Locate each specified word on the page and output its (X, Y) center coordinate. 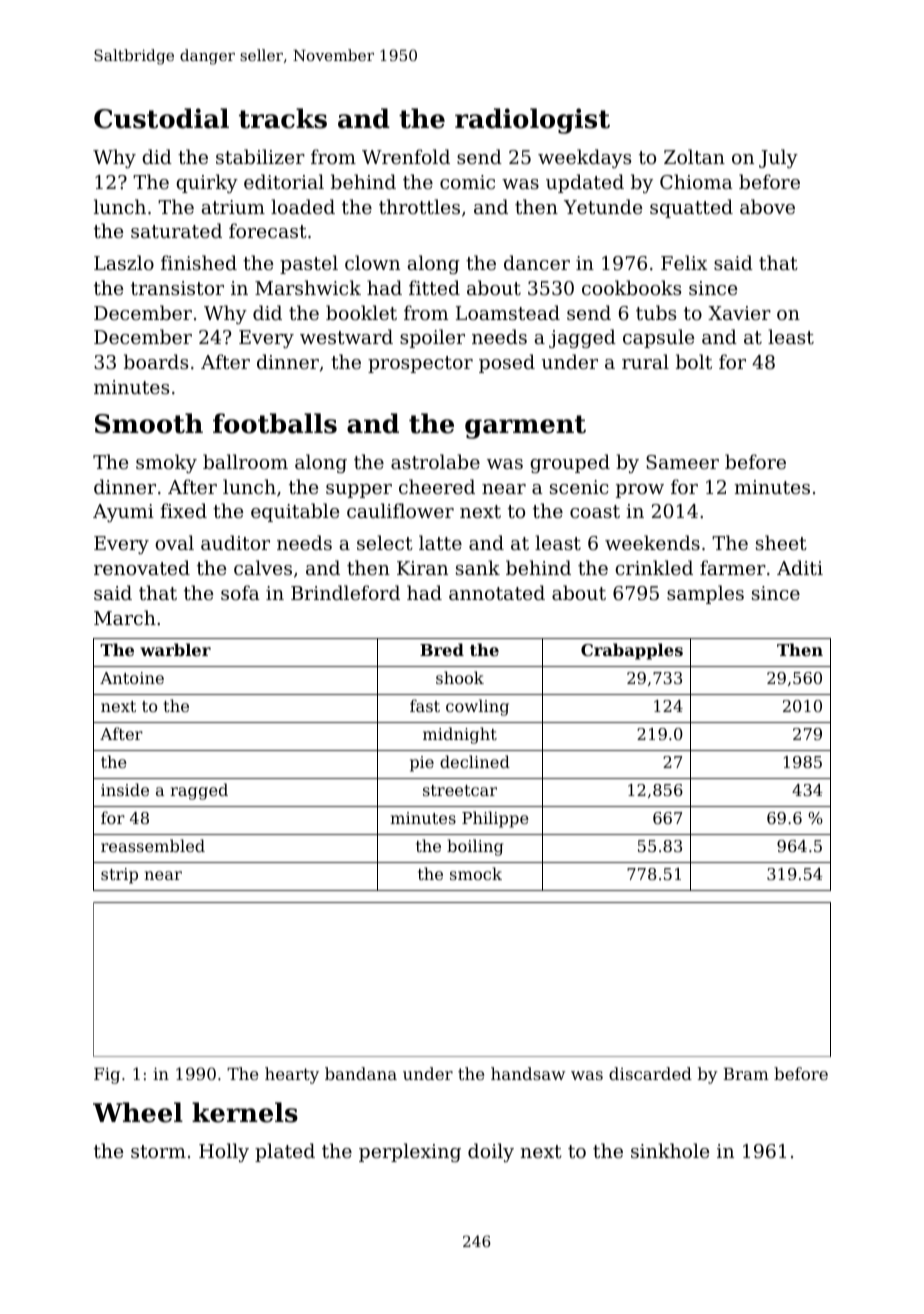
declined (475, 761)
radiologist (532, 121)
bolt (694, 361)
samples (705, 594)
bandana (361, 1073)
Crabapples (632, 651)
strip (119, 876)
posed (507, 363)
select (385, 542)
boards (156, 361)
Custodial (161, 118)
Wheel (138, 1112)
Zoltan (694, 156)
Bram (746, 1074)
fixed (183, 510)
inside (125, 789)
